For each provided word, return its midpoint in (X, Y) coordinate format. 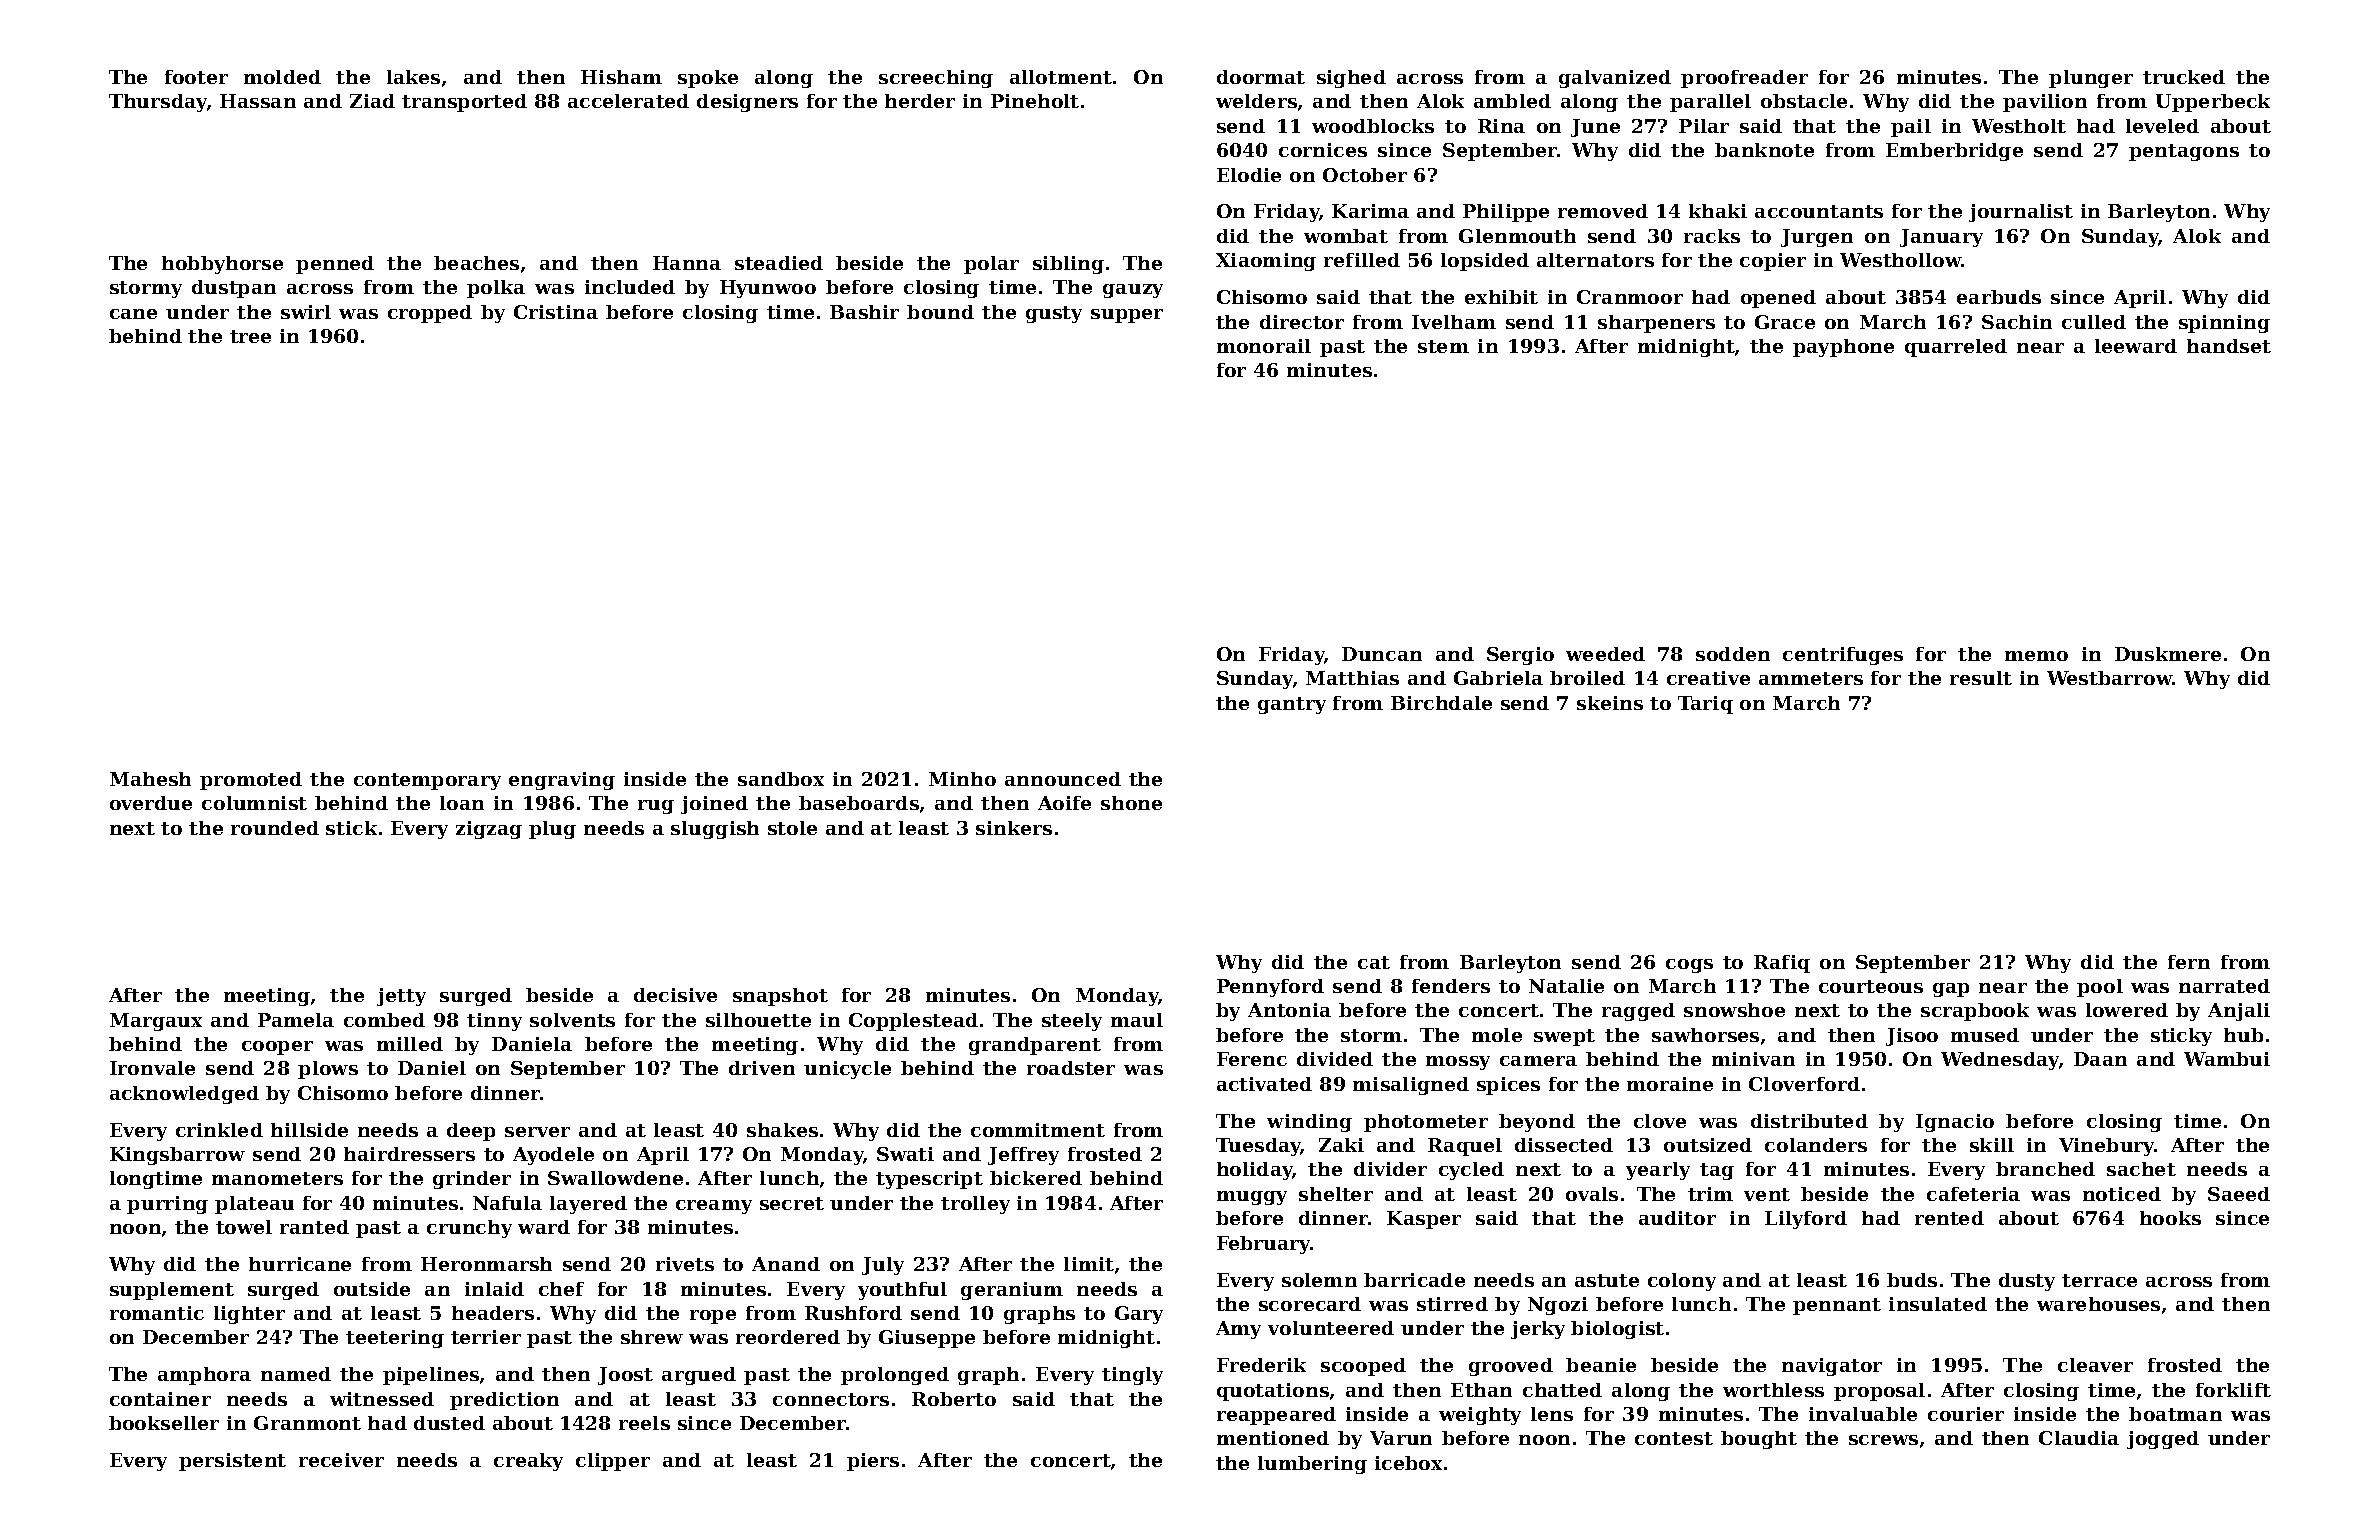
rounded (275, 828)
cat (1374, 962)
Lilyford (1806, 1220)
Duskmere (2168, 654)
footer (196, 77)
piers (873, 1462)
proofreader (1744, 79)
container (160, 1399)
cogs (1689, 966)
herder (920, 101)
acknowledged (184, 1095)
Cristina (556, 312)
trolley (975, 1205)
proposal (1879, 1392)
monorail (1264, 346)
